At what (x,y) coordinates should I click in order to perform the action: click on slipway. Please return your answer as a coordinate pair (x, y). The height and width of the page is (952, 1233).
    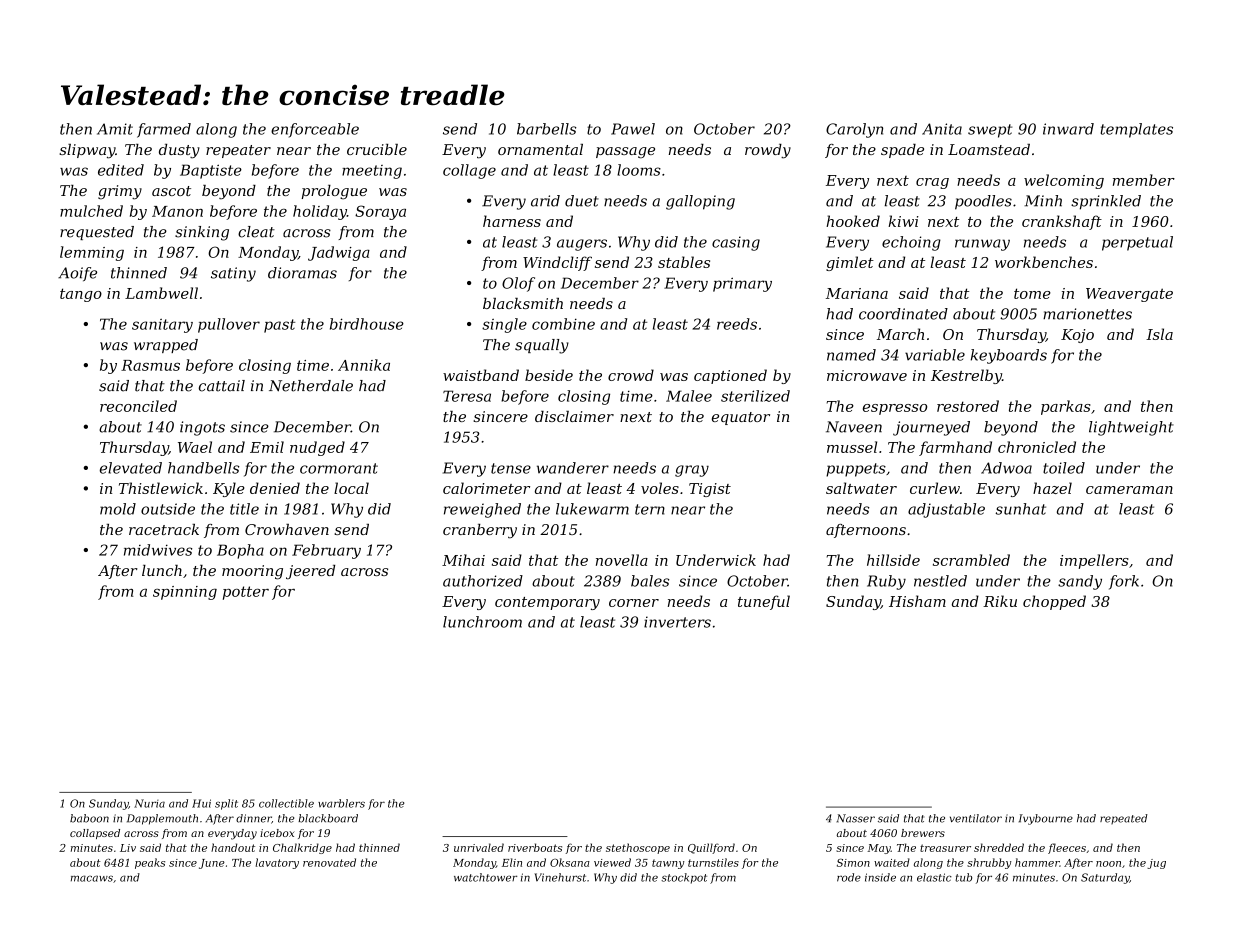
    Looking at the image, I should click on (87, 151).
